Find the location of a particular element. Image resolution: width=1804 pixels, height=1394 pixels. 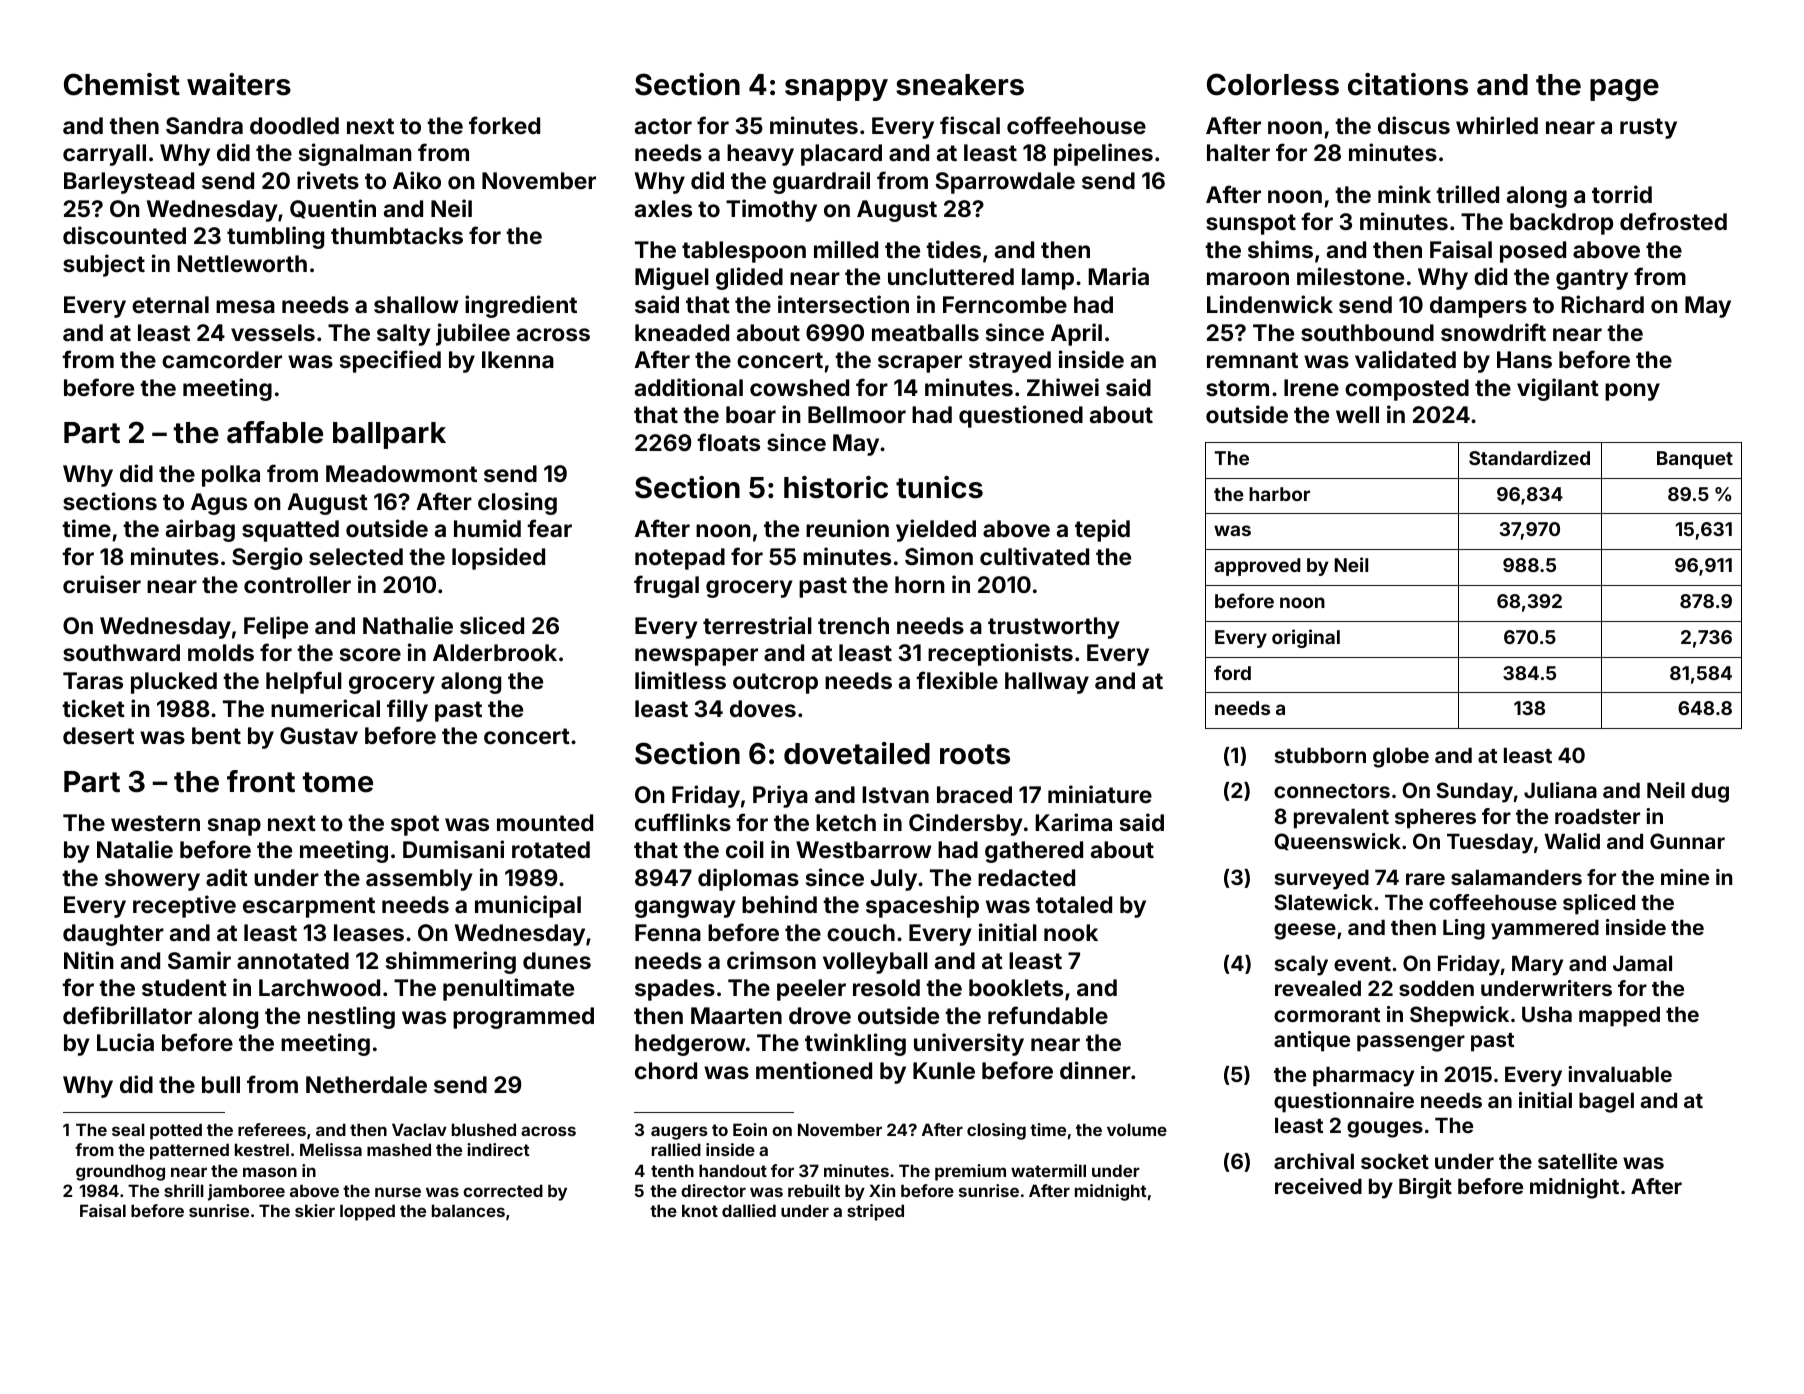

citations is located at coordinates (1408, 84).
